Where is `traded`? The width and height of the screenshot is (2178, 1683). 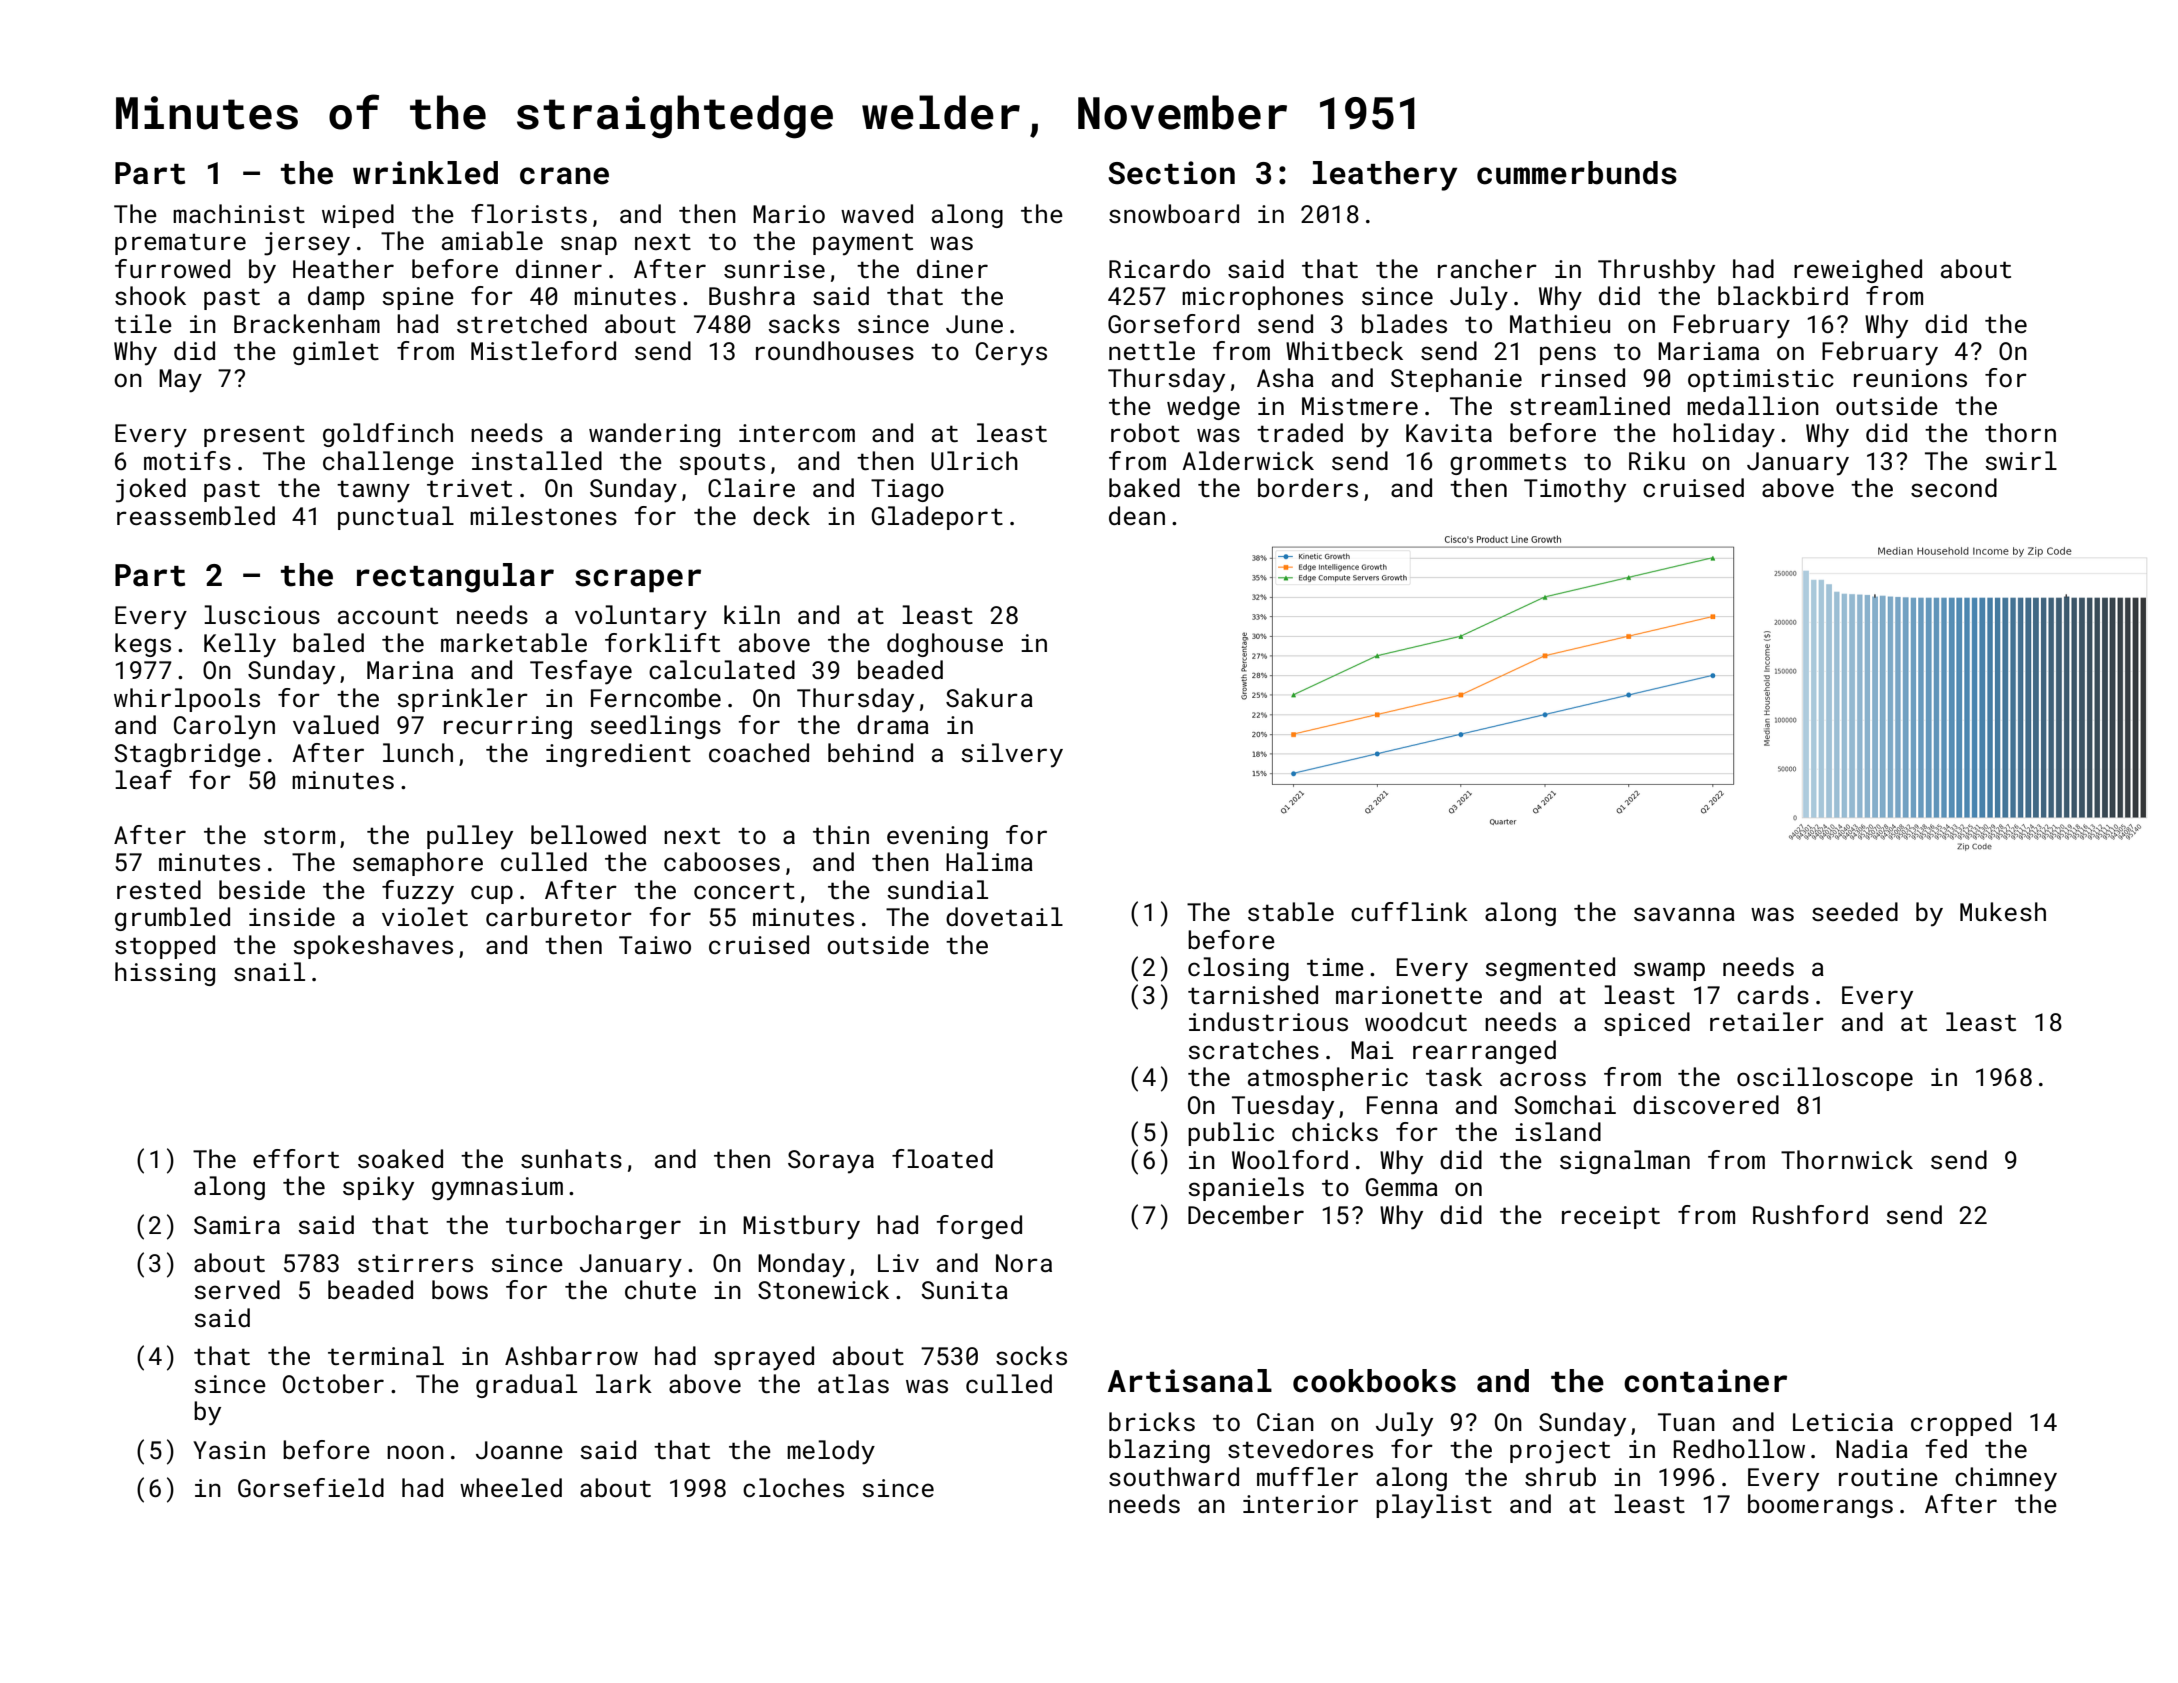
traded is located at coordinates (1300, 432).
